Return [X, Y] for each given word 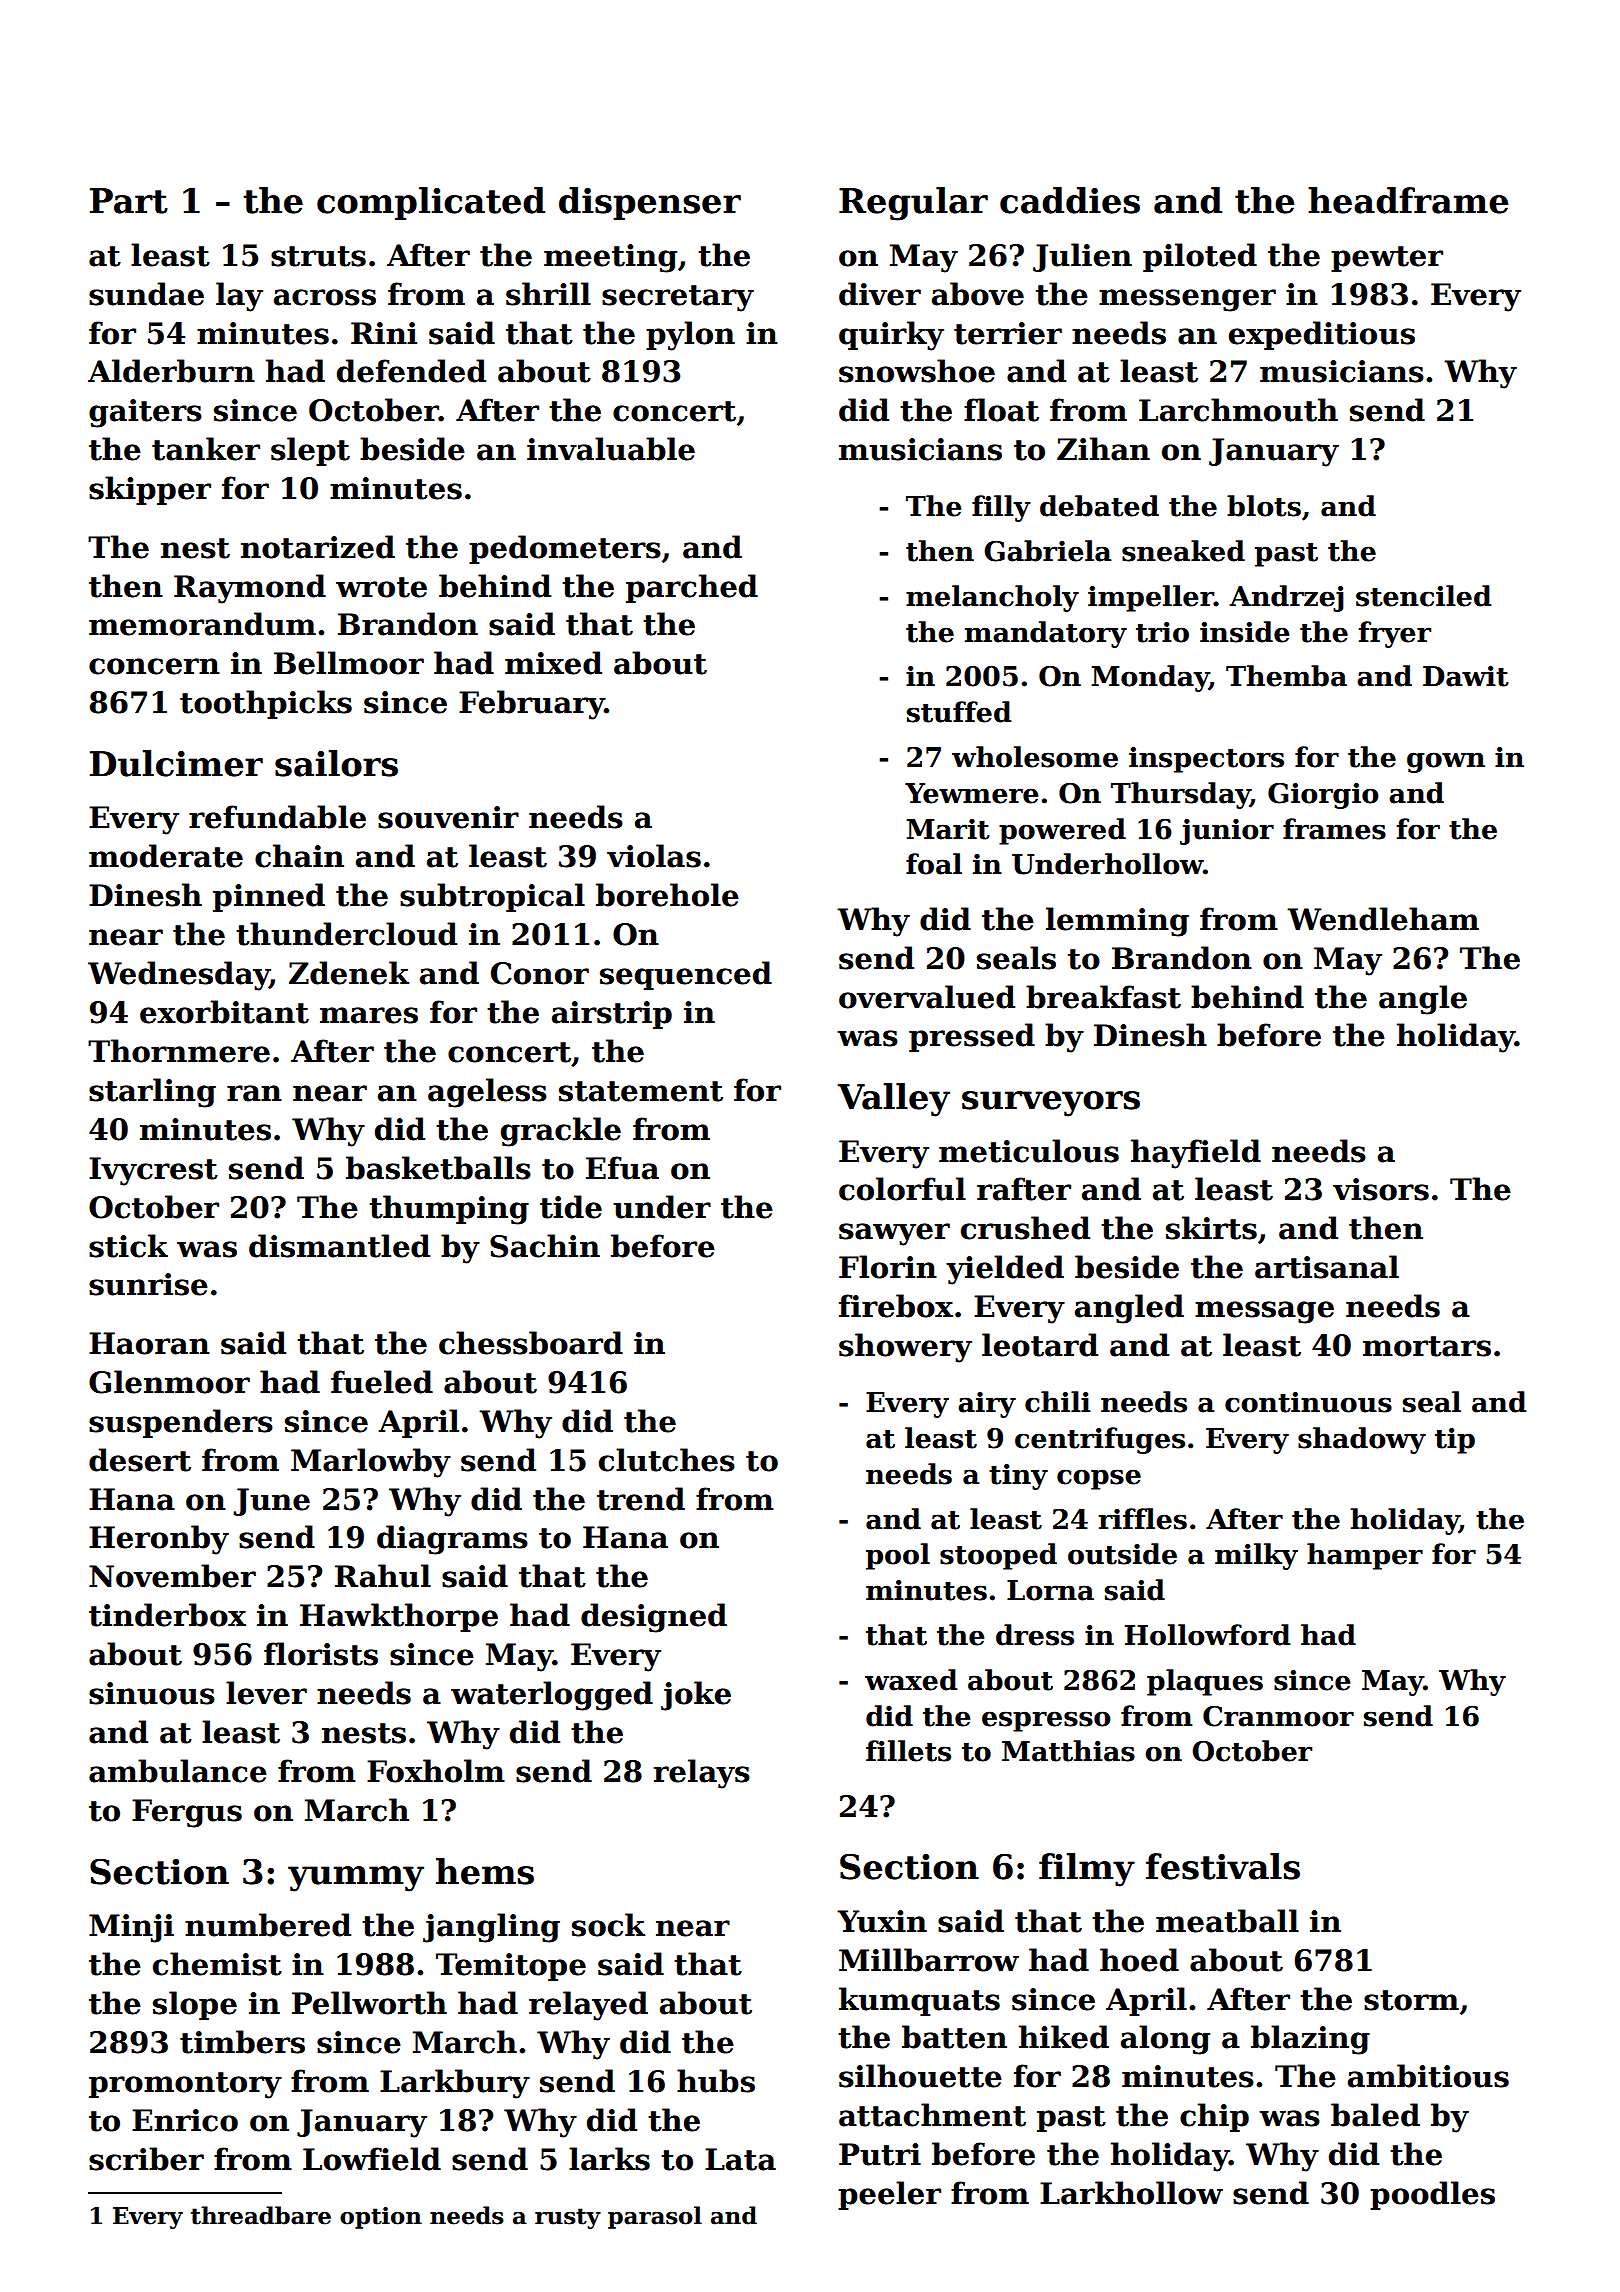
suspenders [181, 1423]
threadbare [261, 2215]
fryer [1395, 634]
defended [411, 371]
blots [1264, 506]
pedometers [565, 549]
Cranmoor [1278, 1716]
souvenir [448, 817]
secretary [678, 298]
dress [1035, 1635]
